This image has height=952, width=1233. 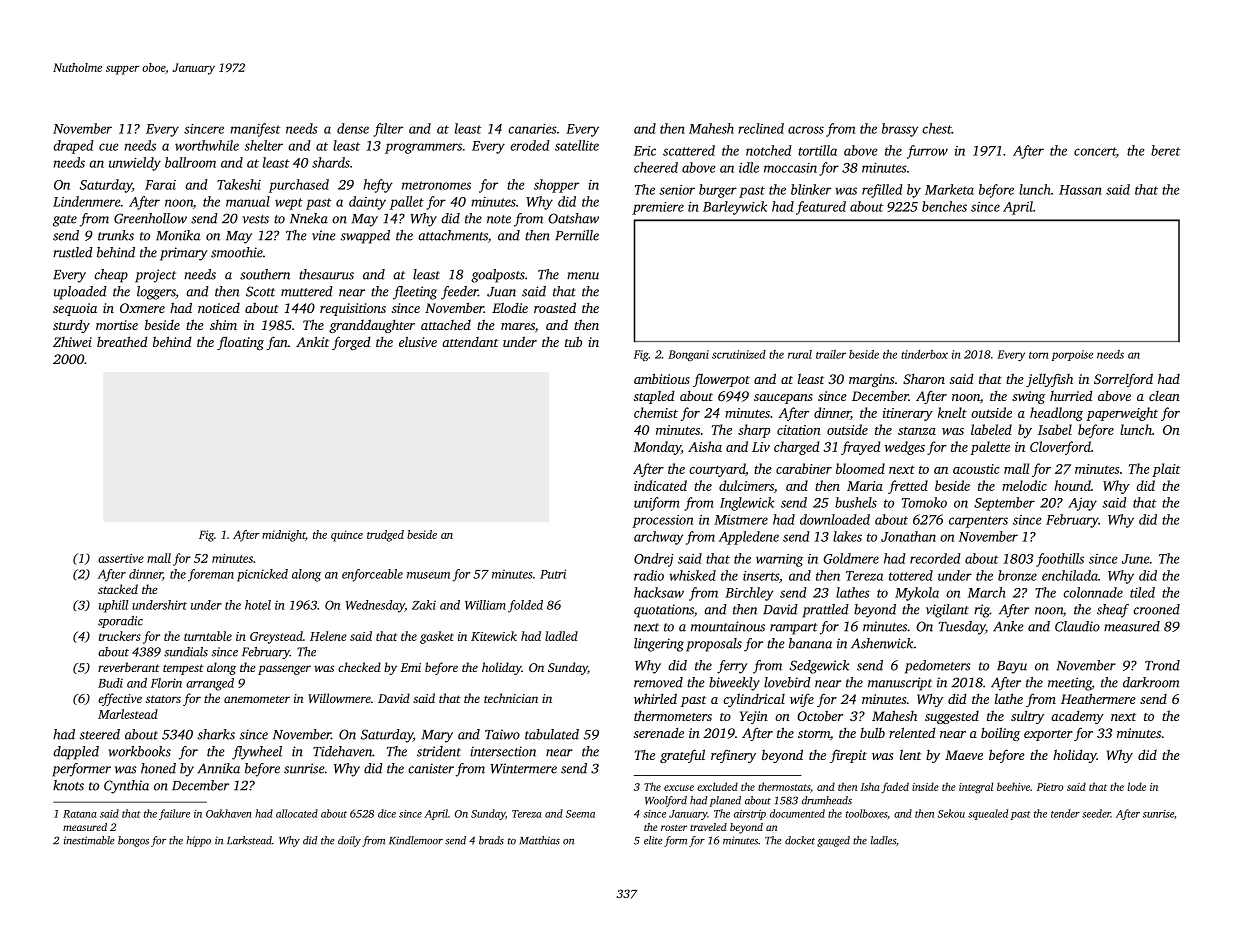 I want to click on canaries, so click(x=532, y=129).
